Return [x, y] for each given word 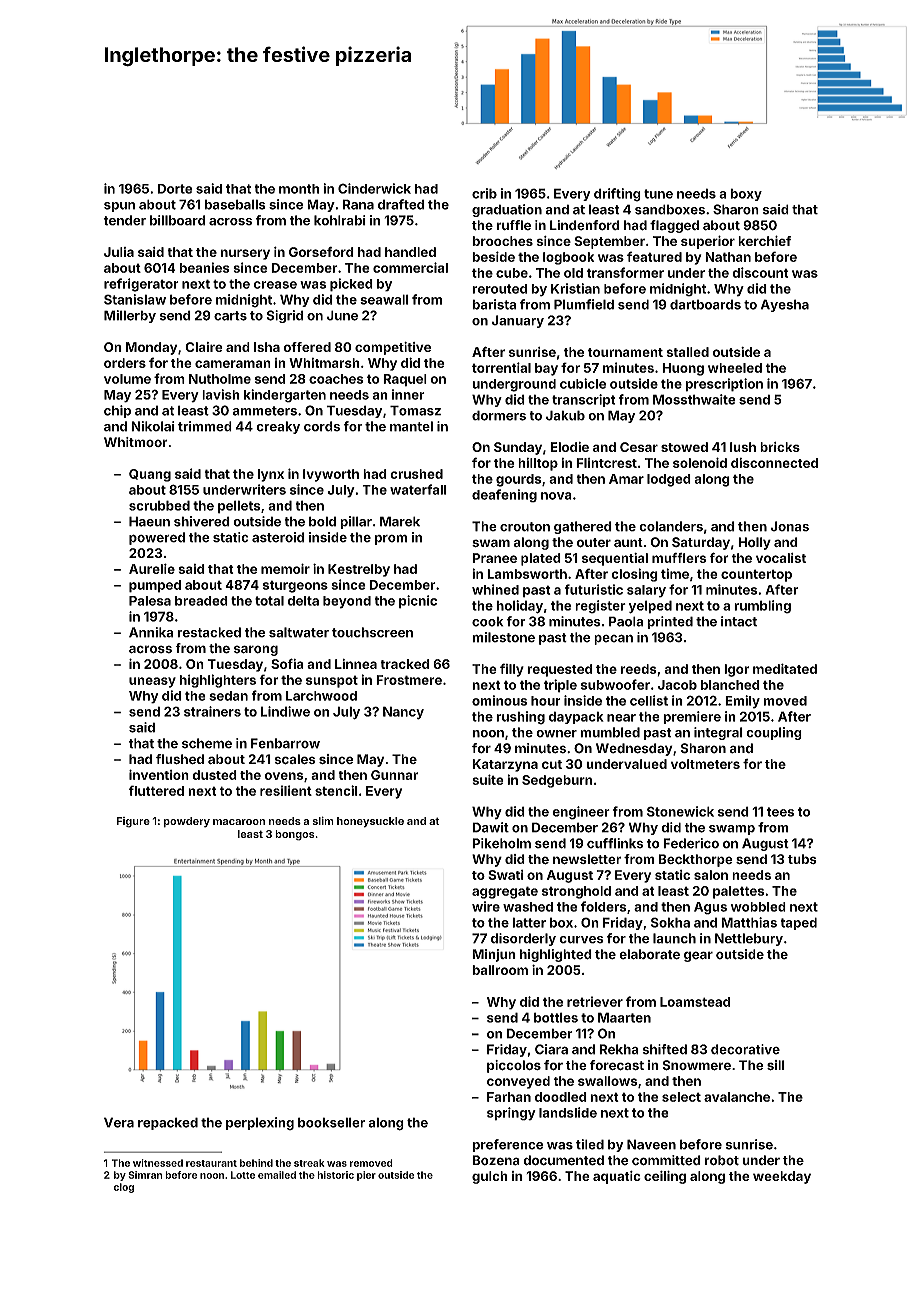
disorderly [523, 939]
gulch [490, 1177]
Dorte [175, 189]
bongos [295, 835]
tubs [802, 859]
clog [124, 1188]
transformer [625, 272]
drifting [617, 195]
